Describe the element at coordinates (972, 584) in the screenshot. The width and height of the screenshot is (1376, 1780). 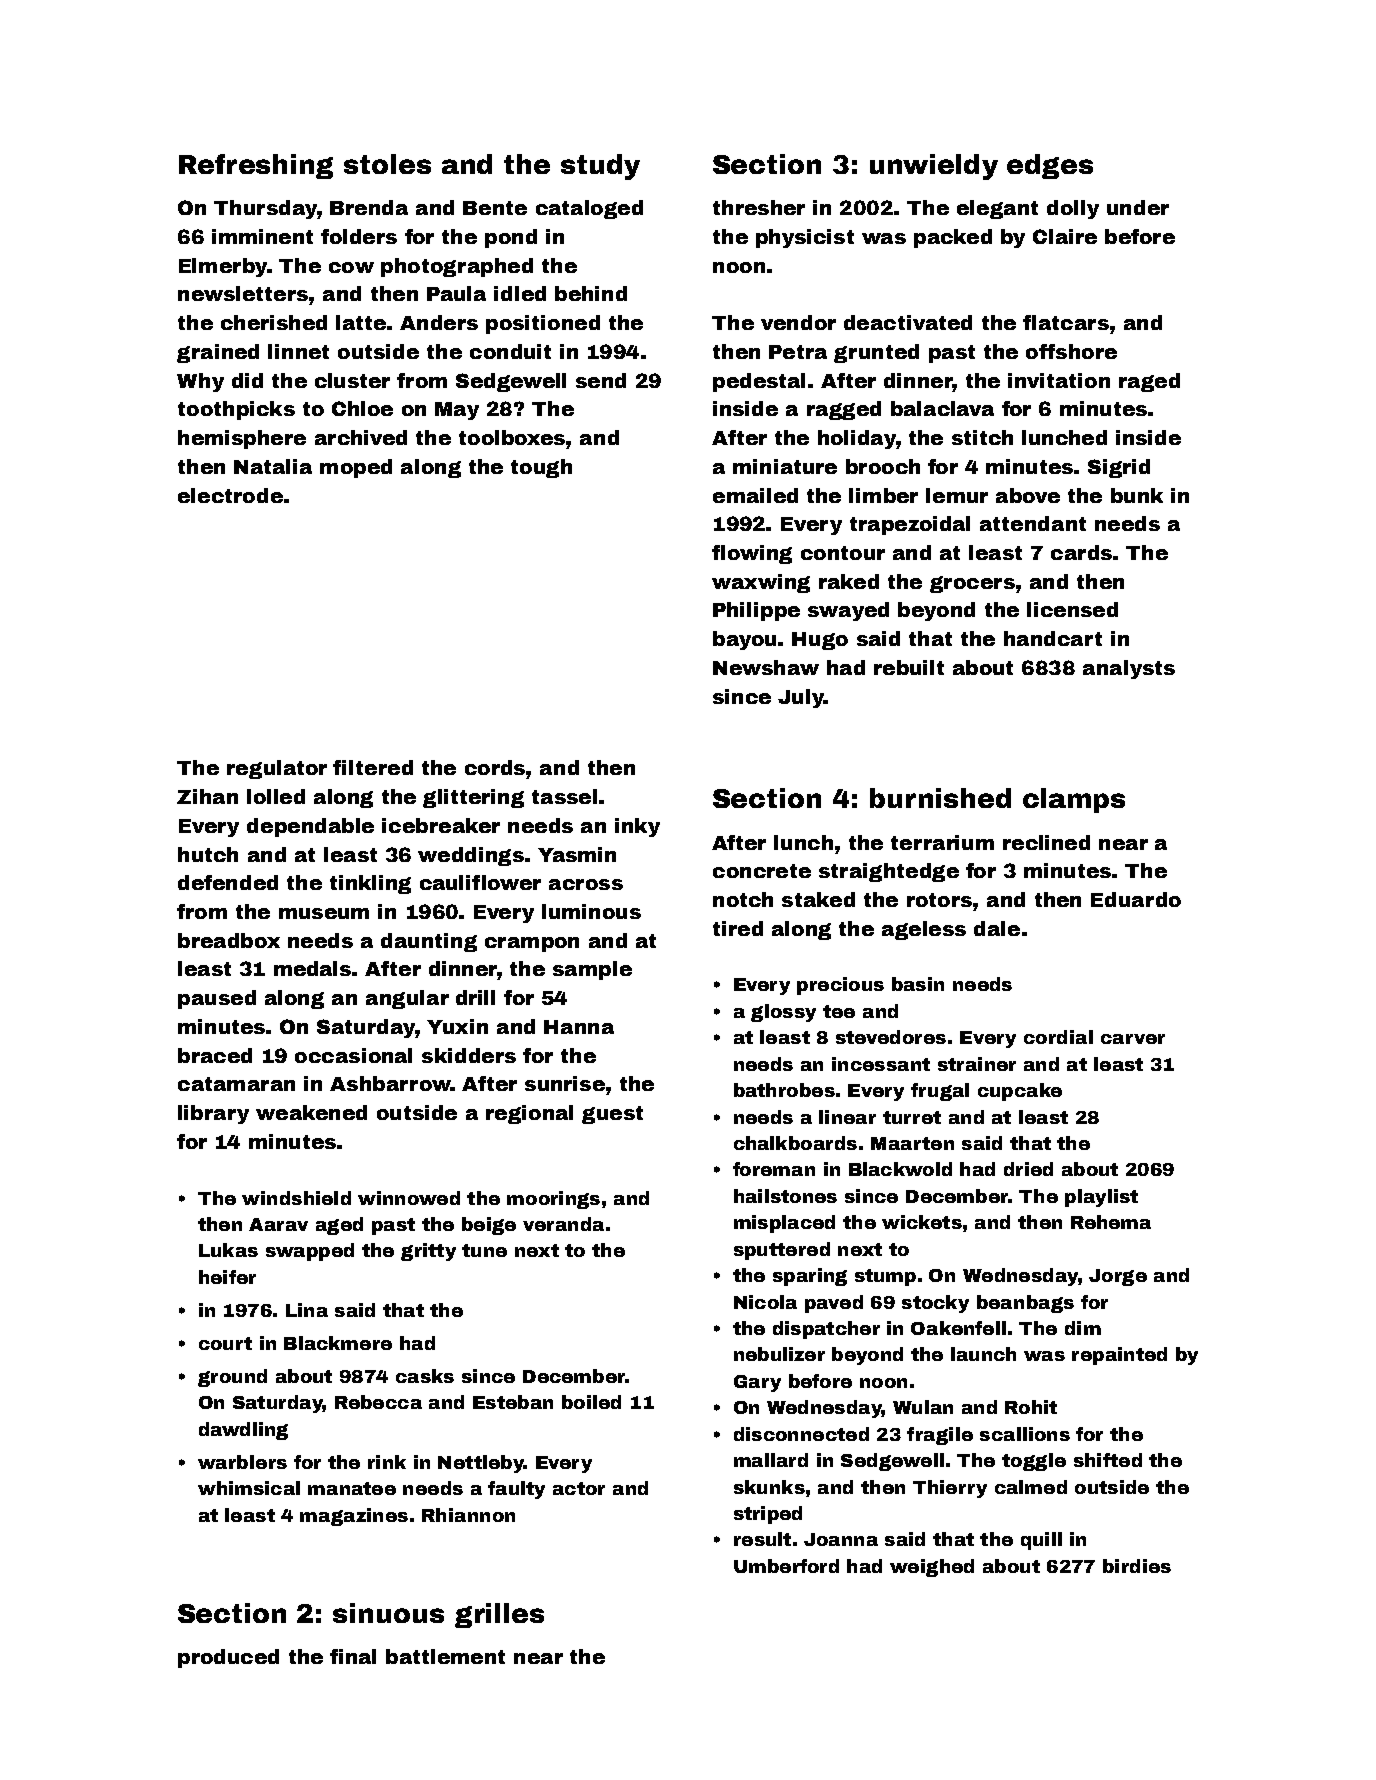
I see `grocers` at that location.
